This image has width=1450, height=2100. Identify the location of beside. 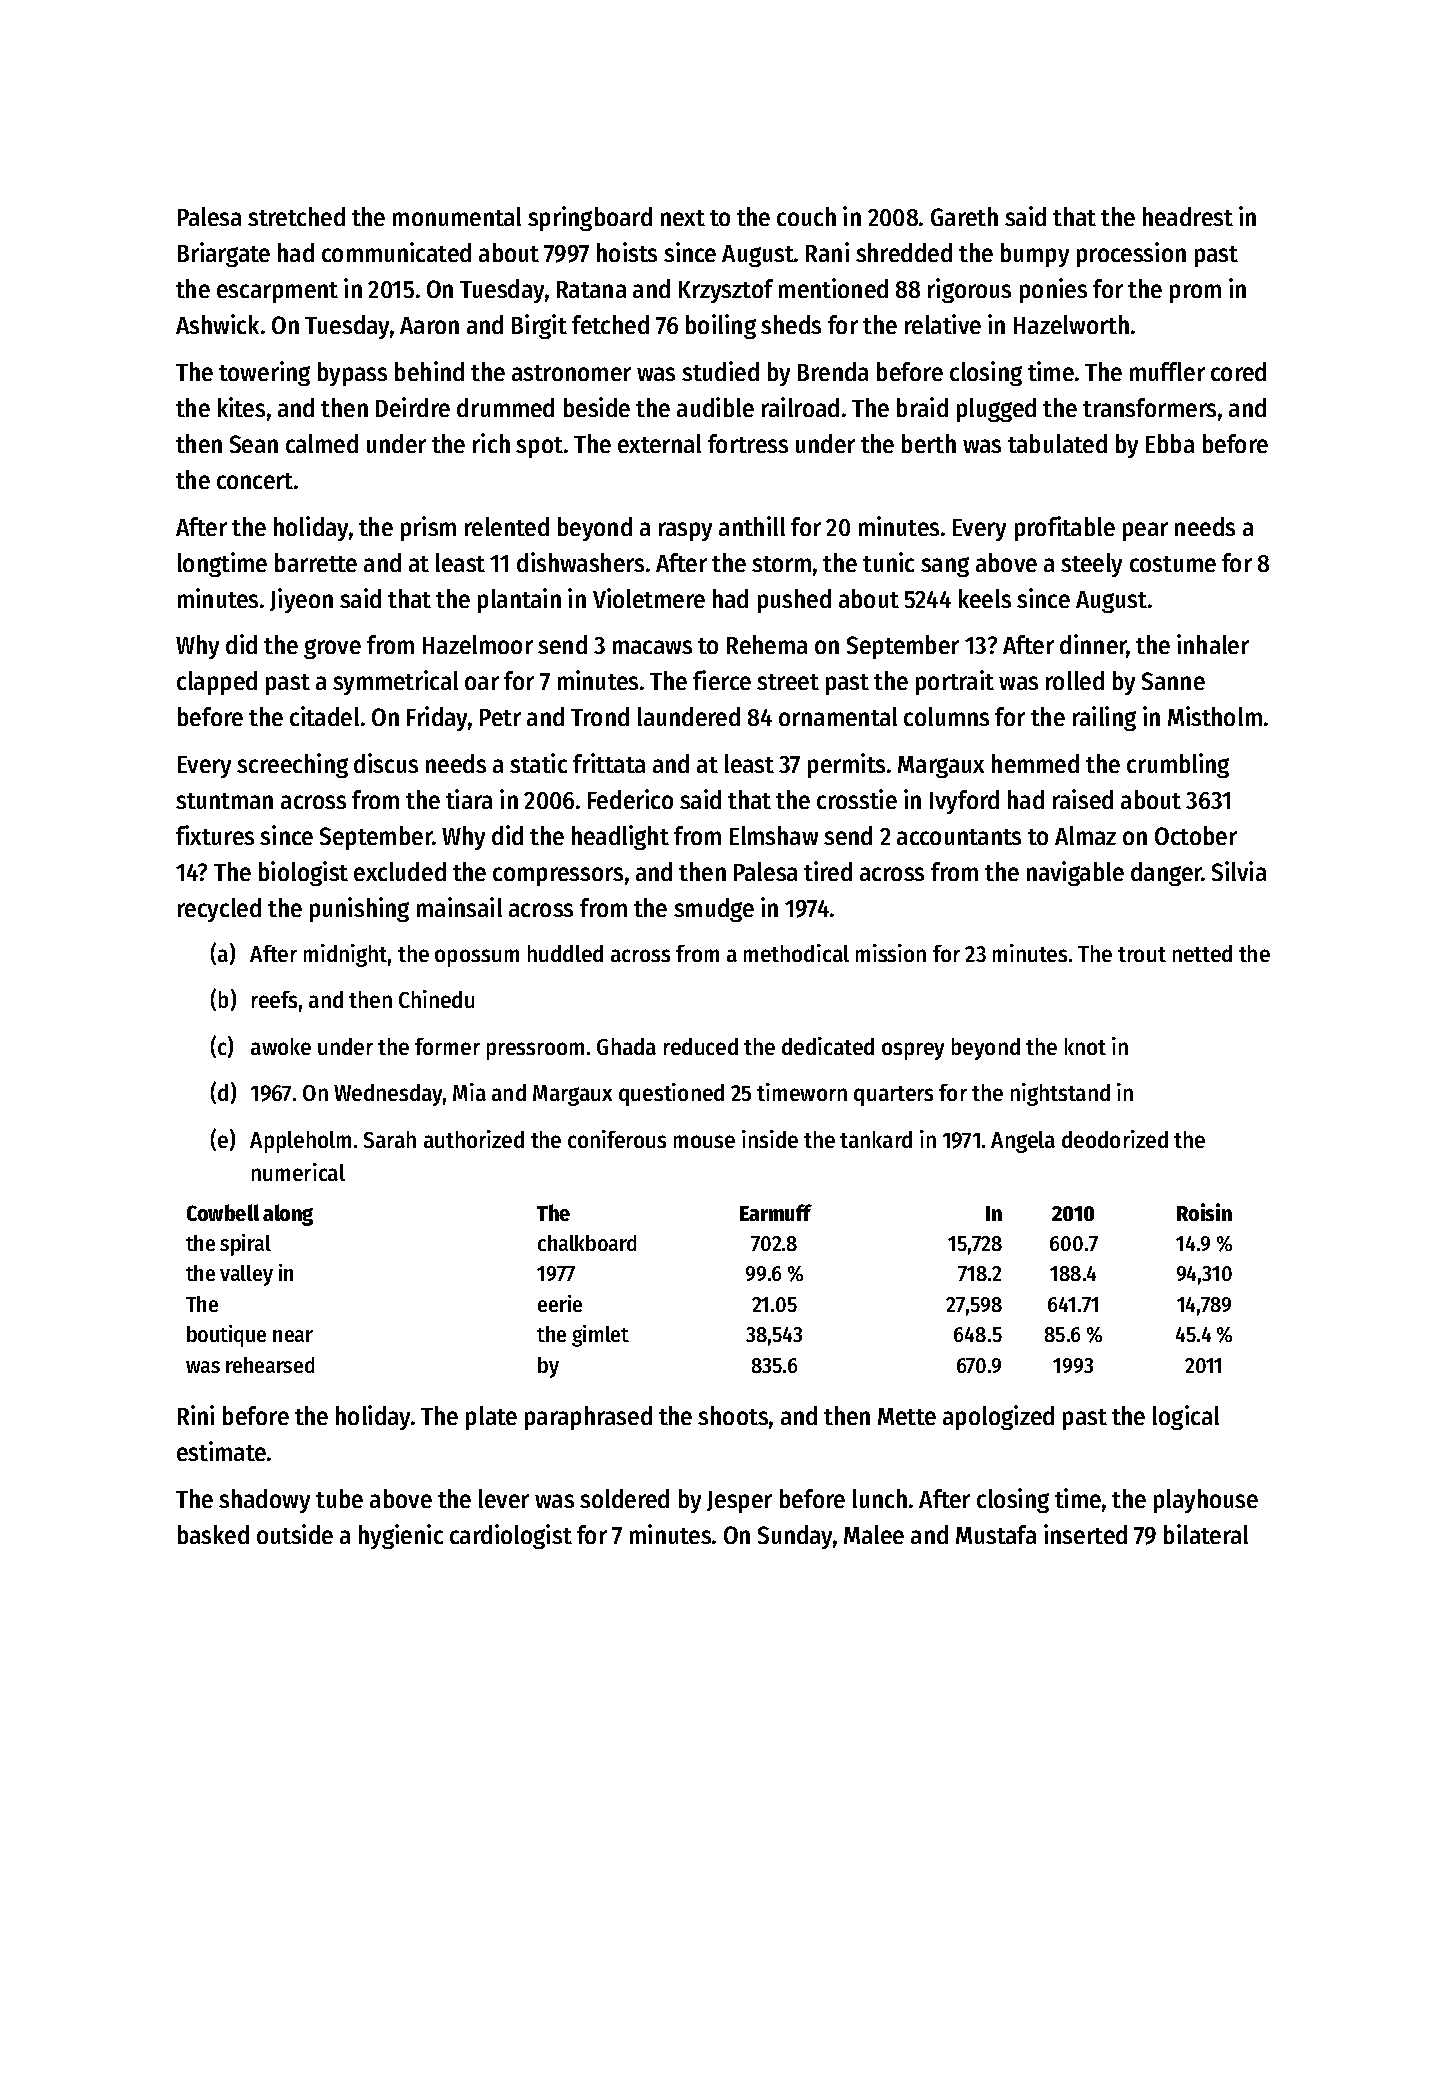
(597, 407).
